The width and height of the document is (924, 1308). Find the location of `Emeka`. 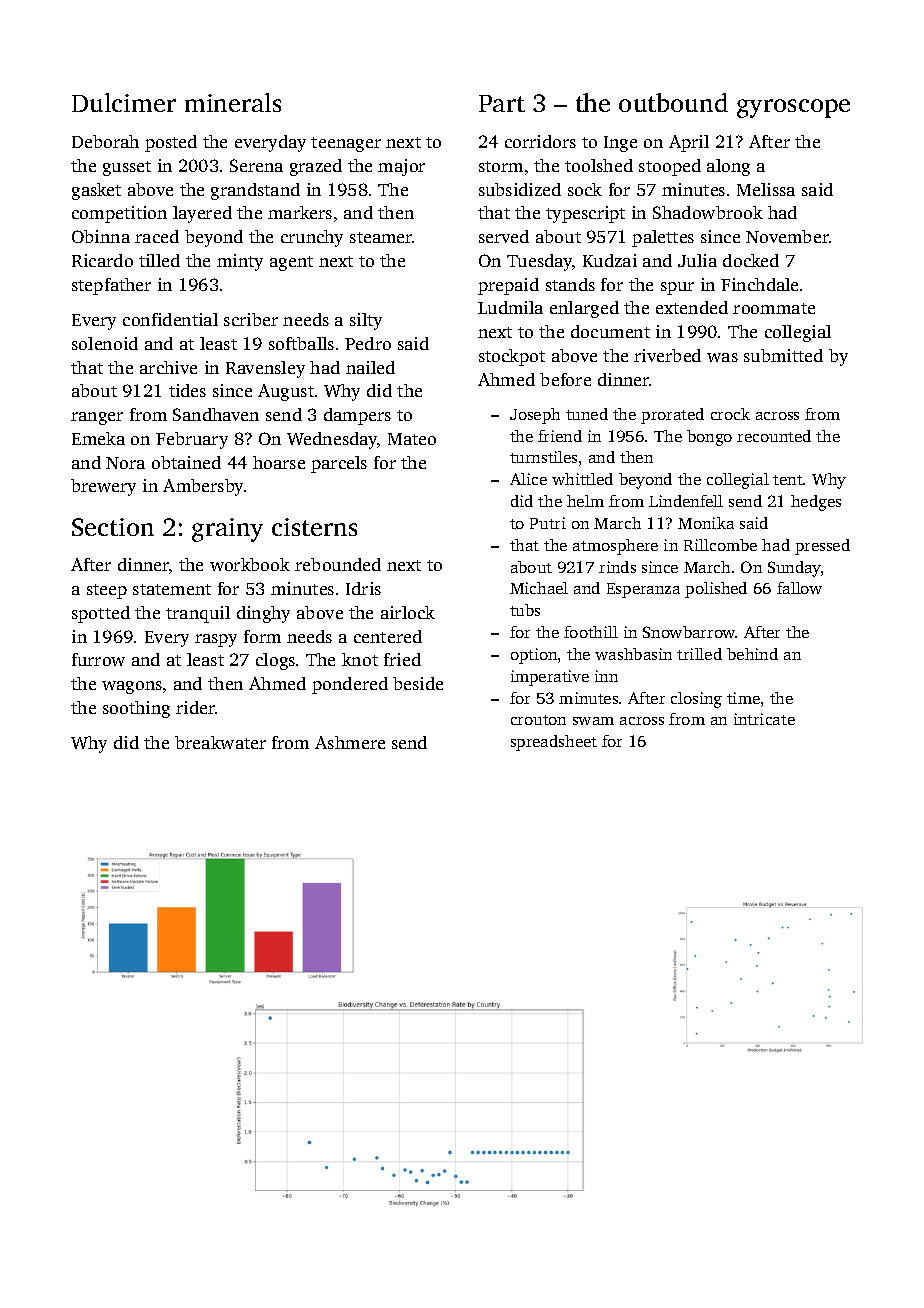

Emeka is located at coordinates (98, 438).
